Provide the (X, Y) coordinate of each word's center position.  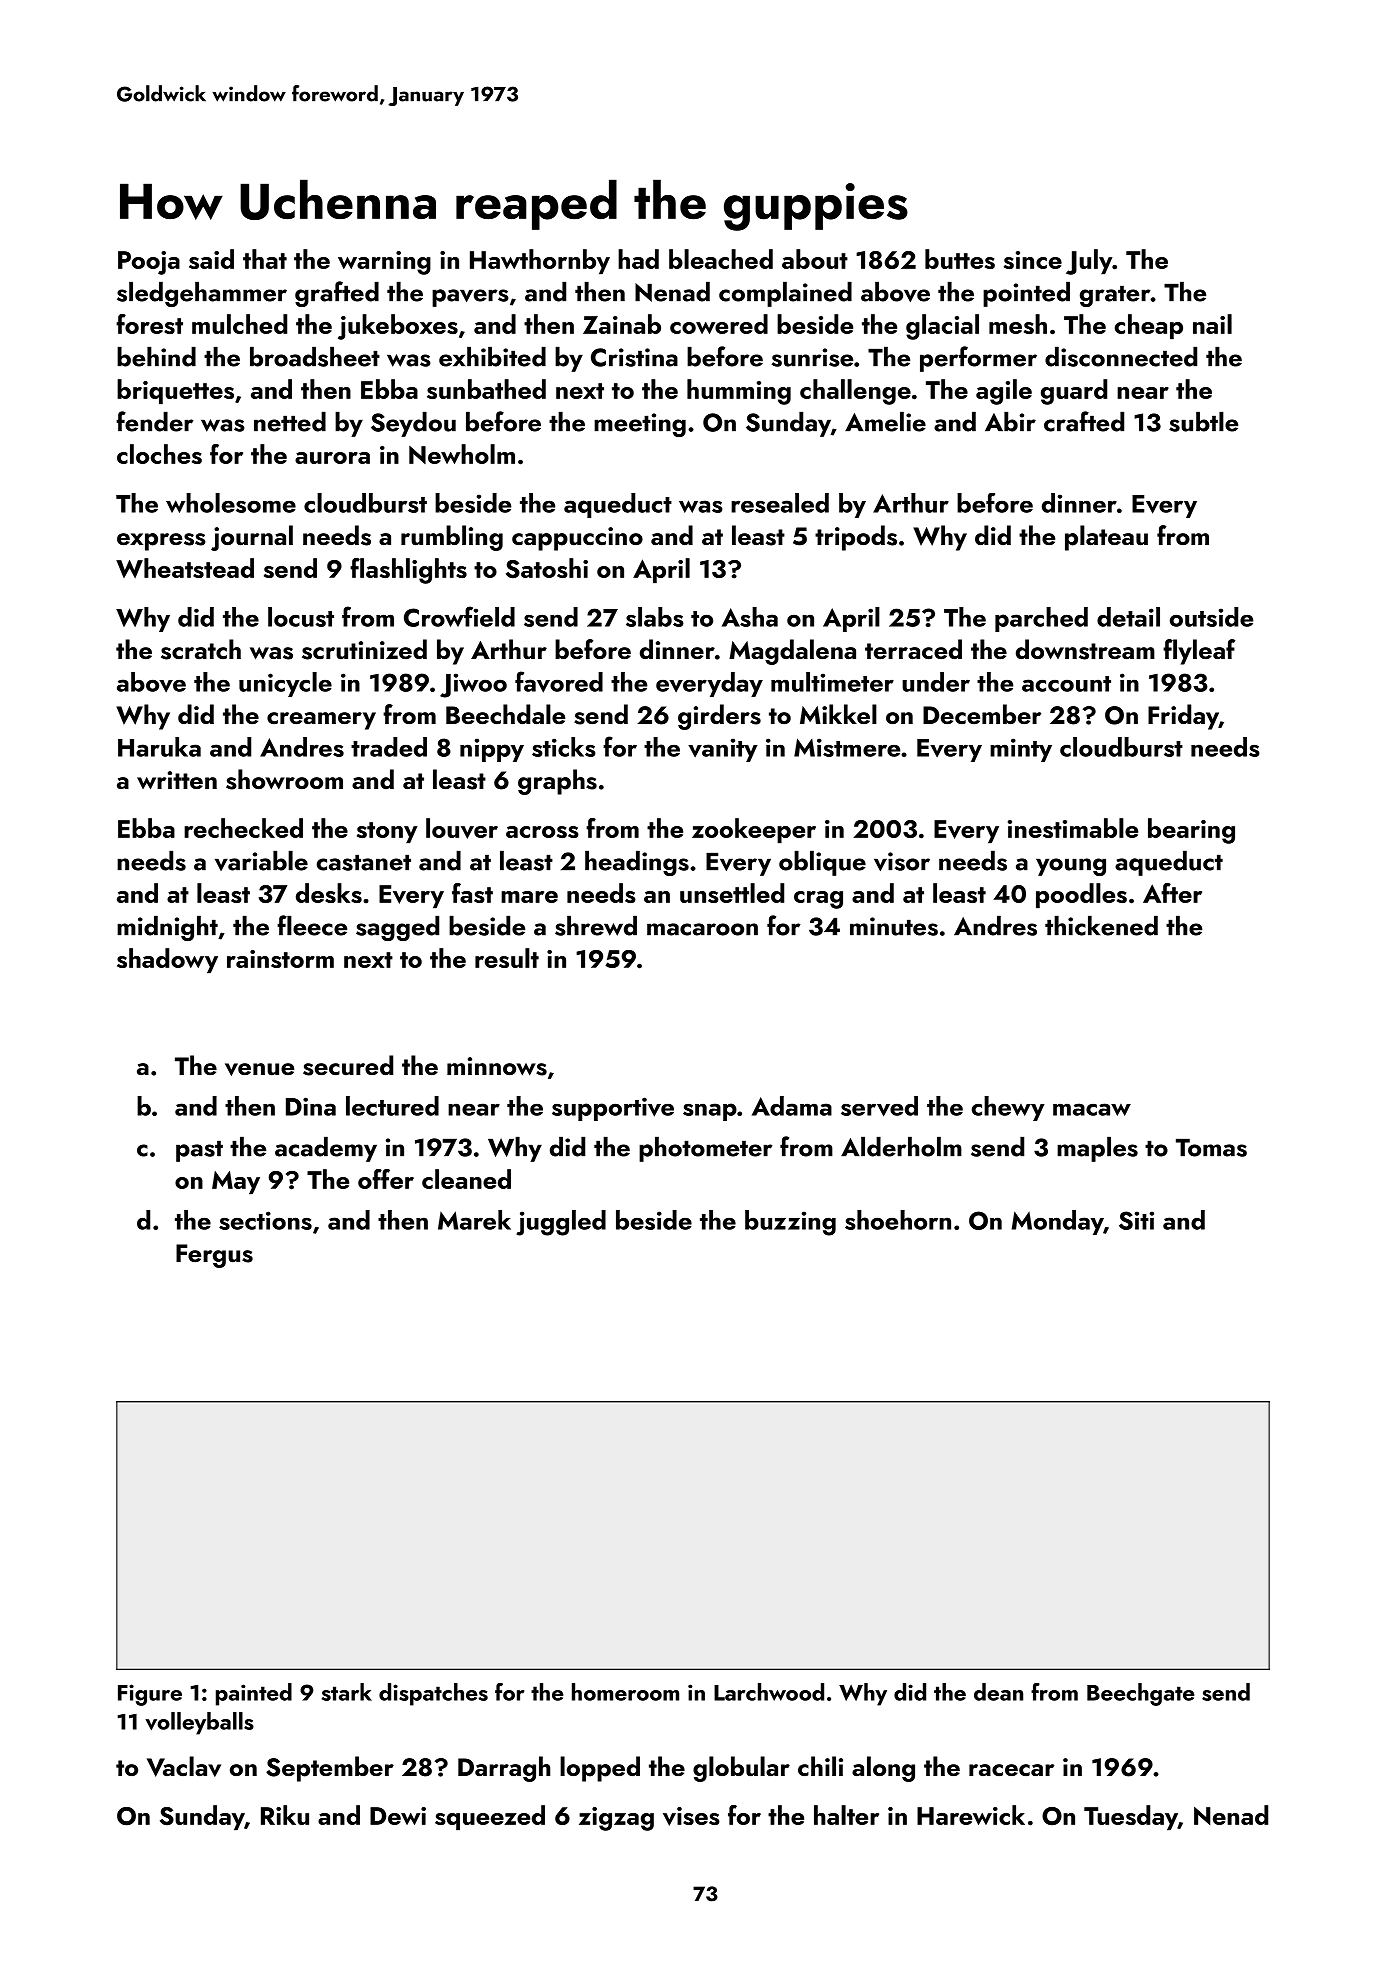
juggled (561, 1223)
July (1089, 262)
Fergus (214, 1256)
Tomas (1211, 1147)
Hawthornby (540, 262)
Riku (285, 1815)
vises (691, 1816)
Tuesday (1131, 1818)
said (211, 259)
